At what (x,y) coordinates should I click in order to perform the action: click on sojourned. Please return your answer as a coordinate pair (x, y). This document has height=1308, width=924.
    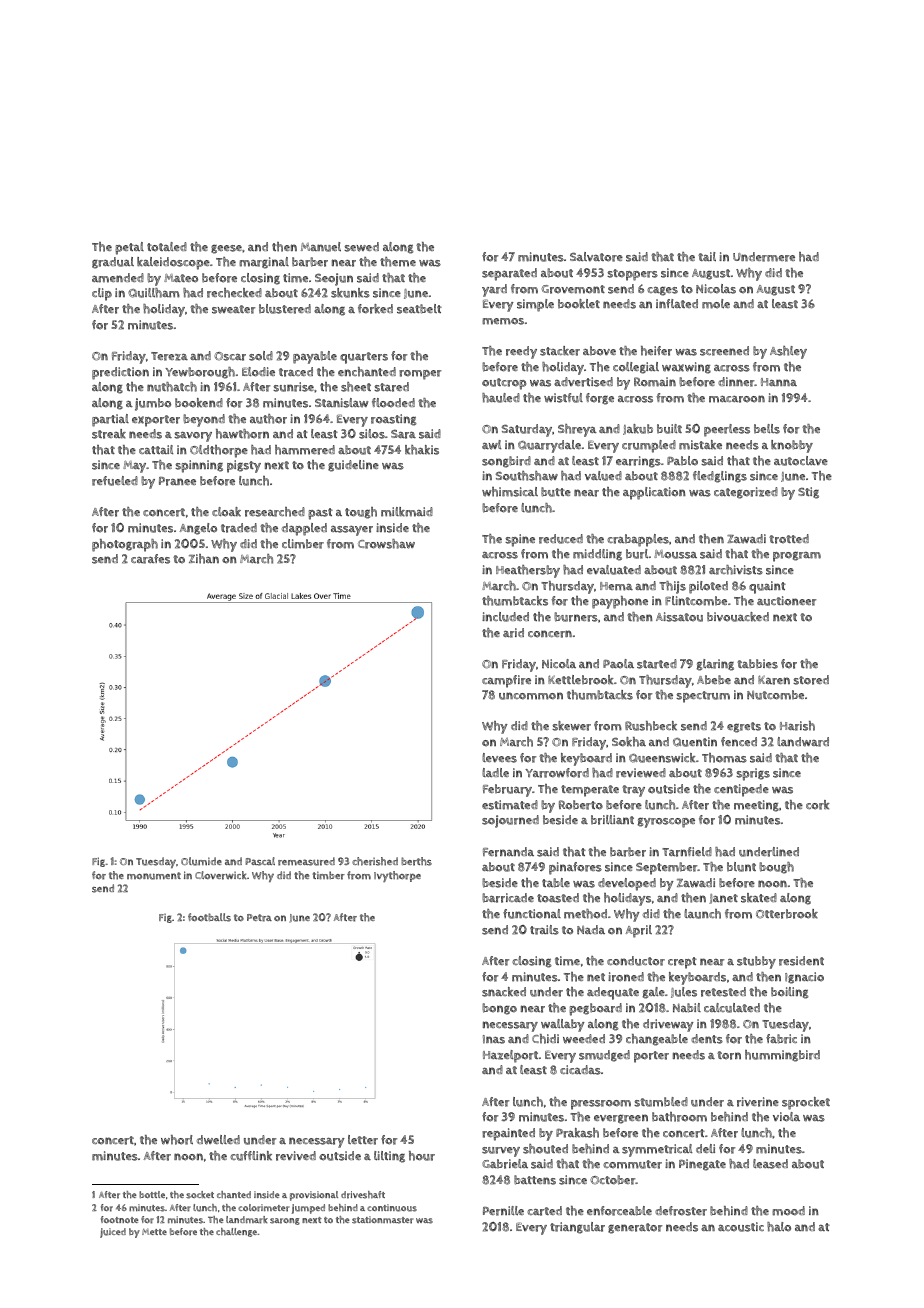
    Looking at the image, I should click on (510, 821).
